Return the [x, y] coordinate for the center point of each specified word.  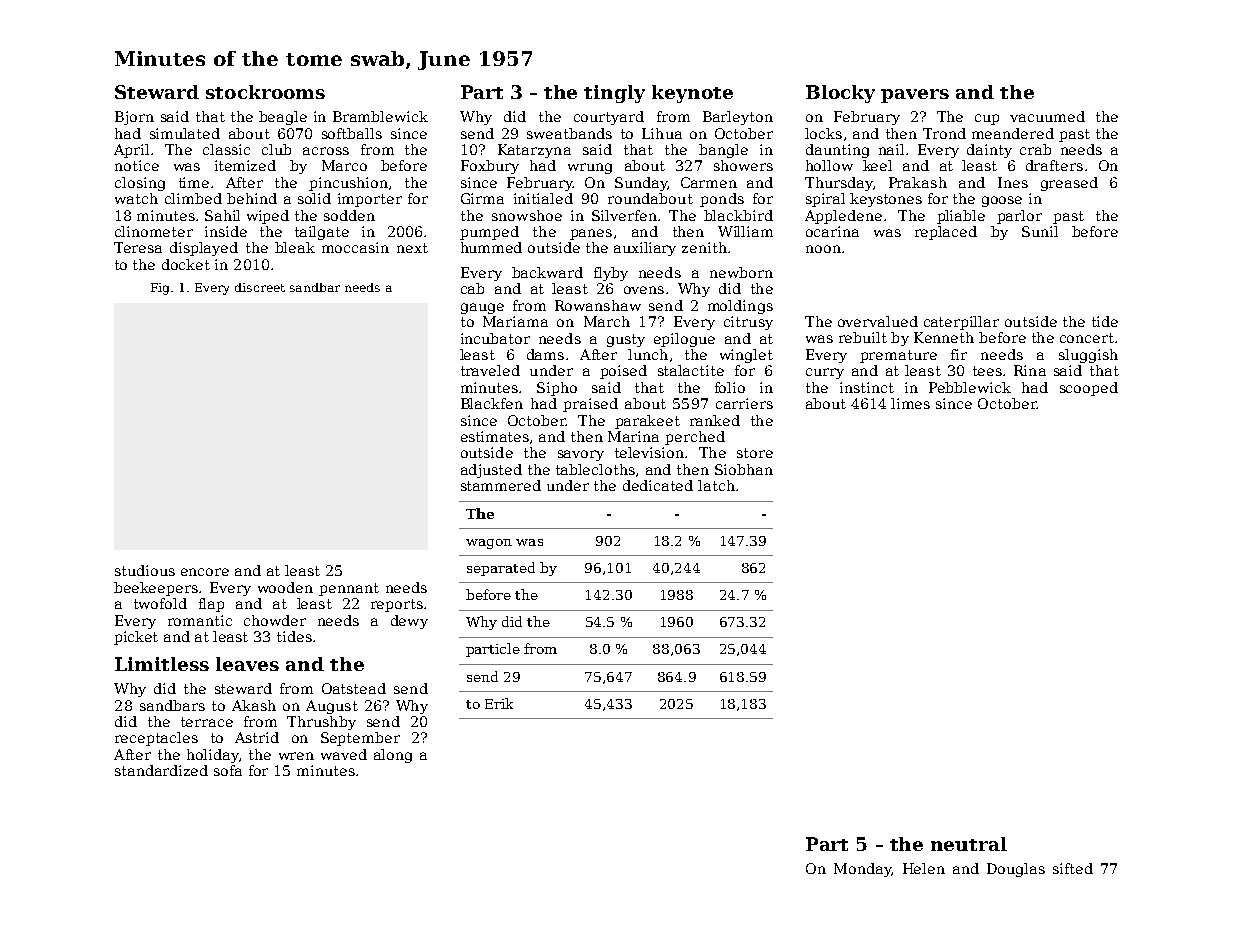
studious [145, 570]
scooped [1089, 389]
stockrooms [265, 92]
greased [1069, 184]
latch [716, 485]
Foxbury [490, 167]
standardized [161, 770]
